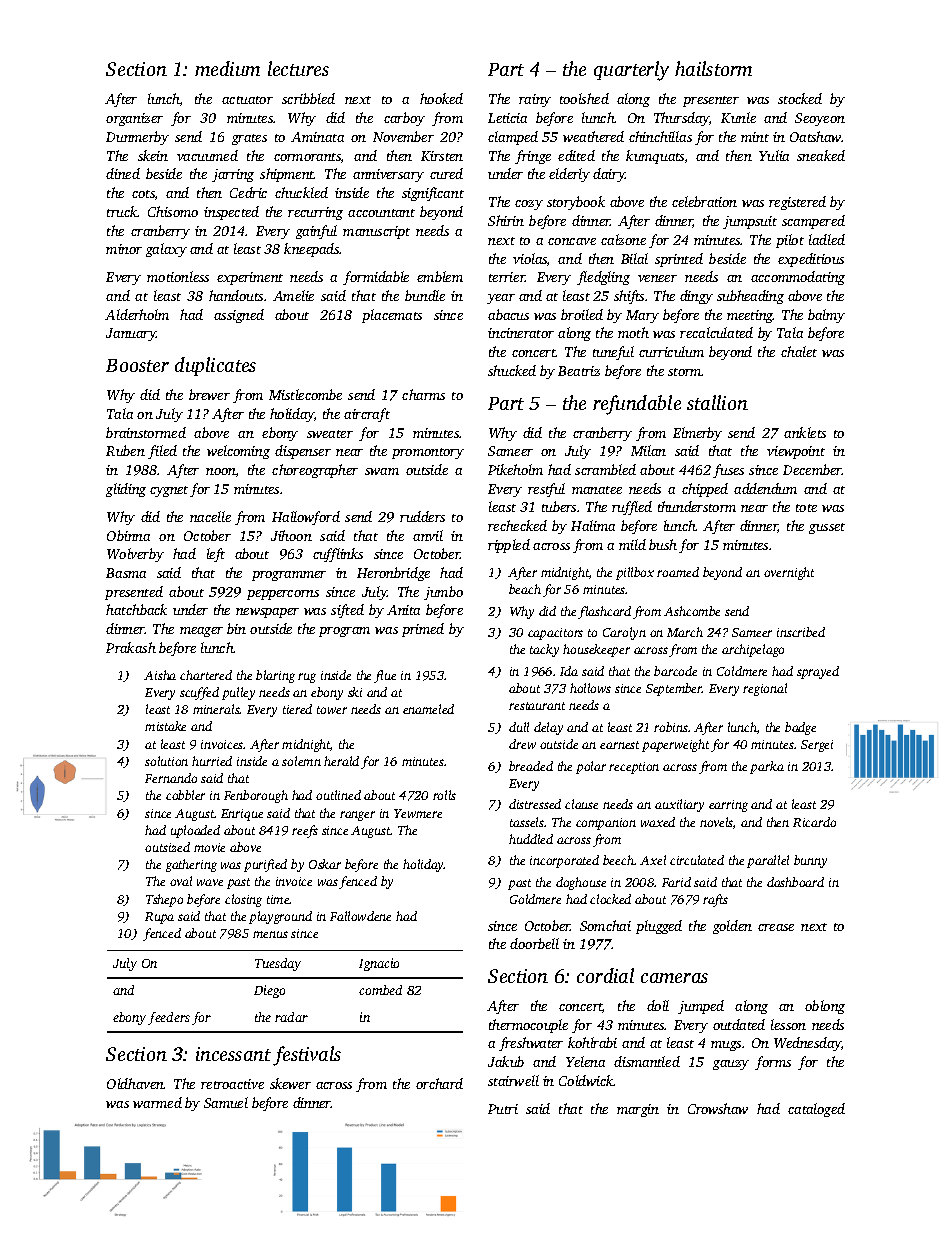  Describe the element at coordinates (169, 1018) in the image. I see `feeders` at that location.
